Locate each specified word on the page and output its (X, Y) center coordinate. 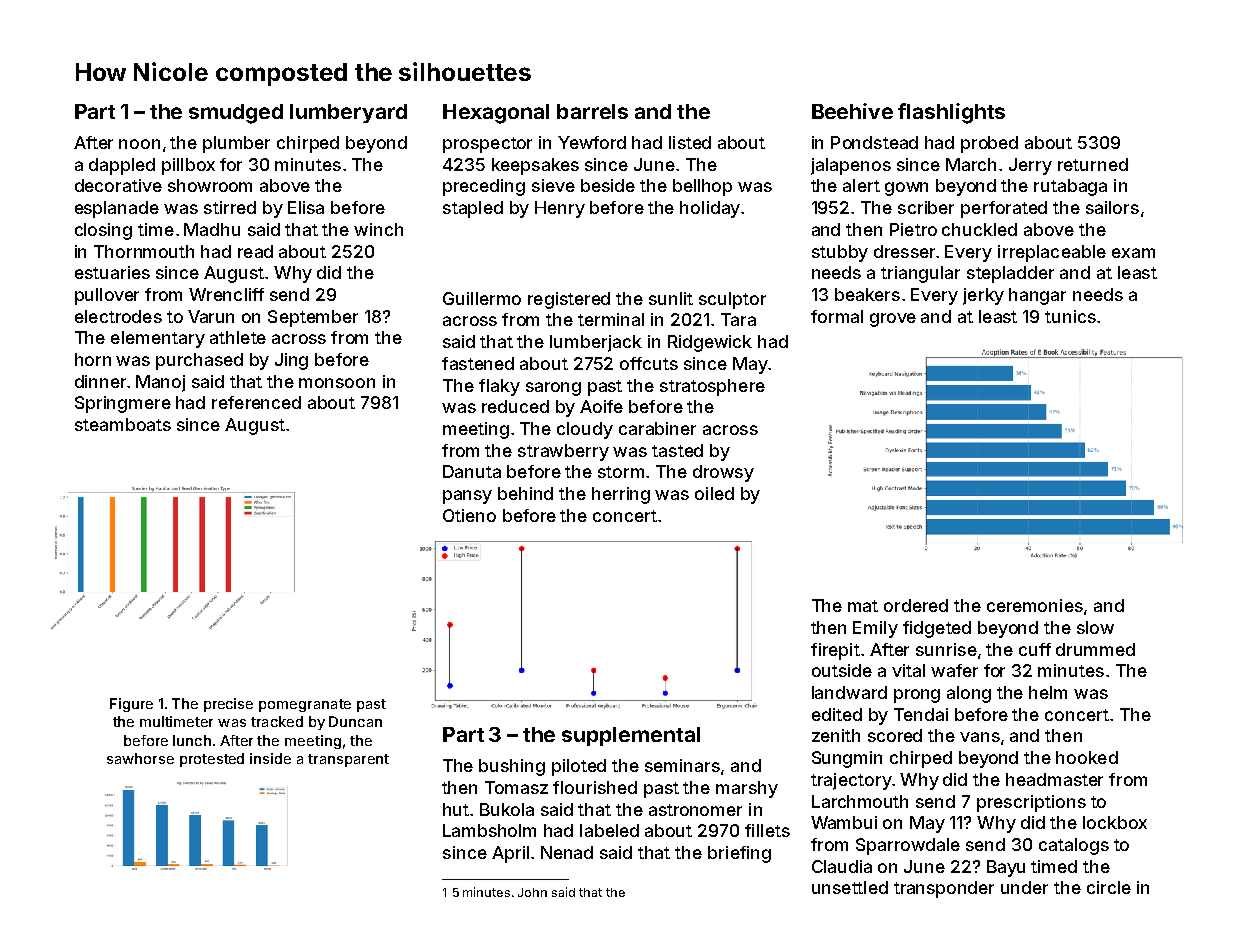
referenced (256, 402)
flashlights (951, 113)
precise (228, 705)
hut (456, 809)
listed (690, 142)
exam (1133, 253)
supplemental (631, 736)
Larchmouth (860, 801)
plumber (236, 144)
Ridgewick (710, 343)
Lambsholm (489, 830)
